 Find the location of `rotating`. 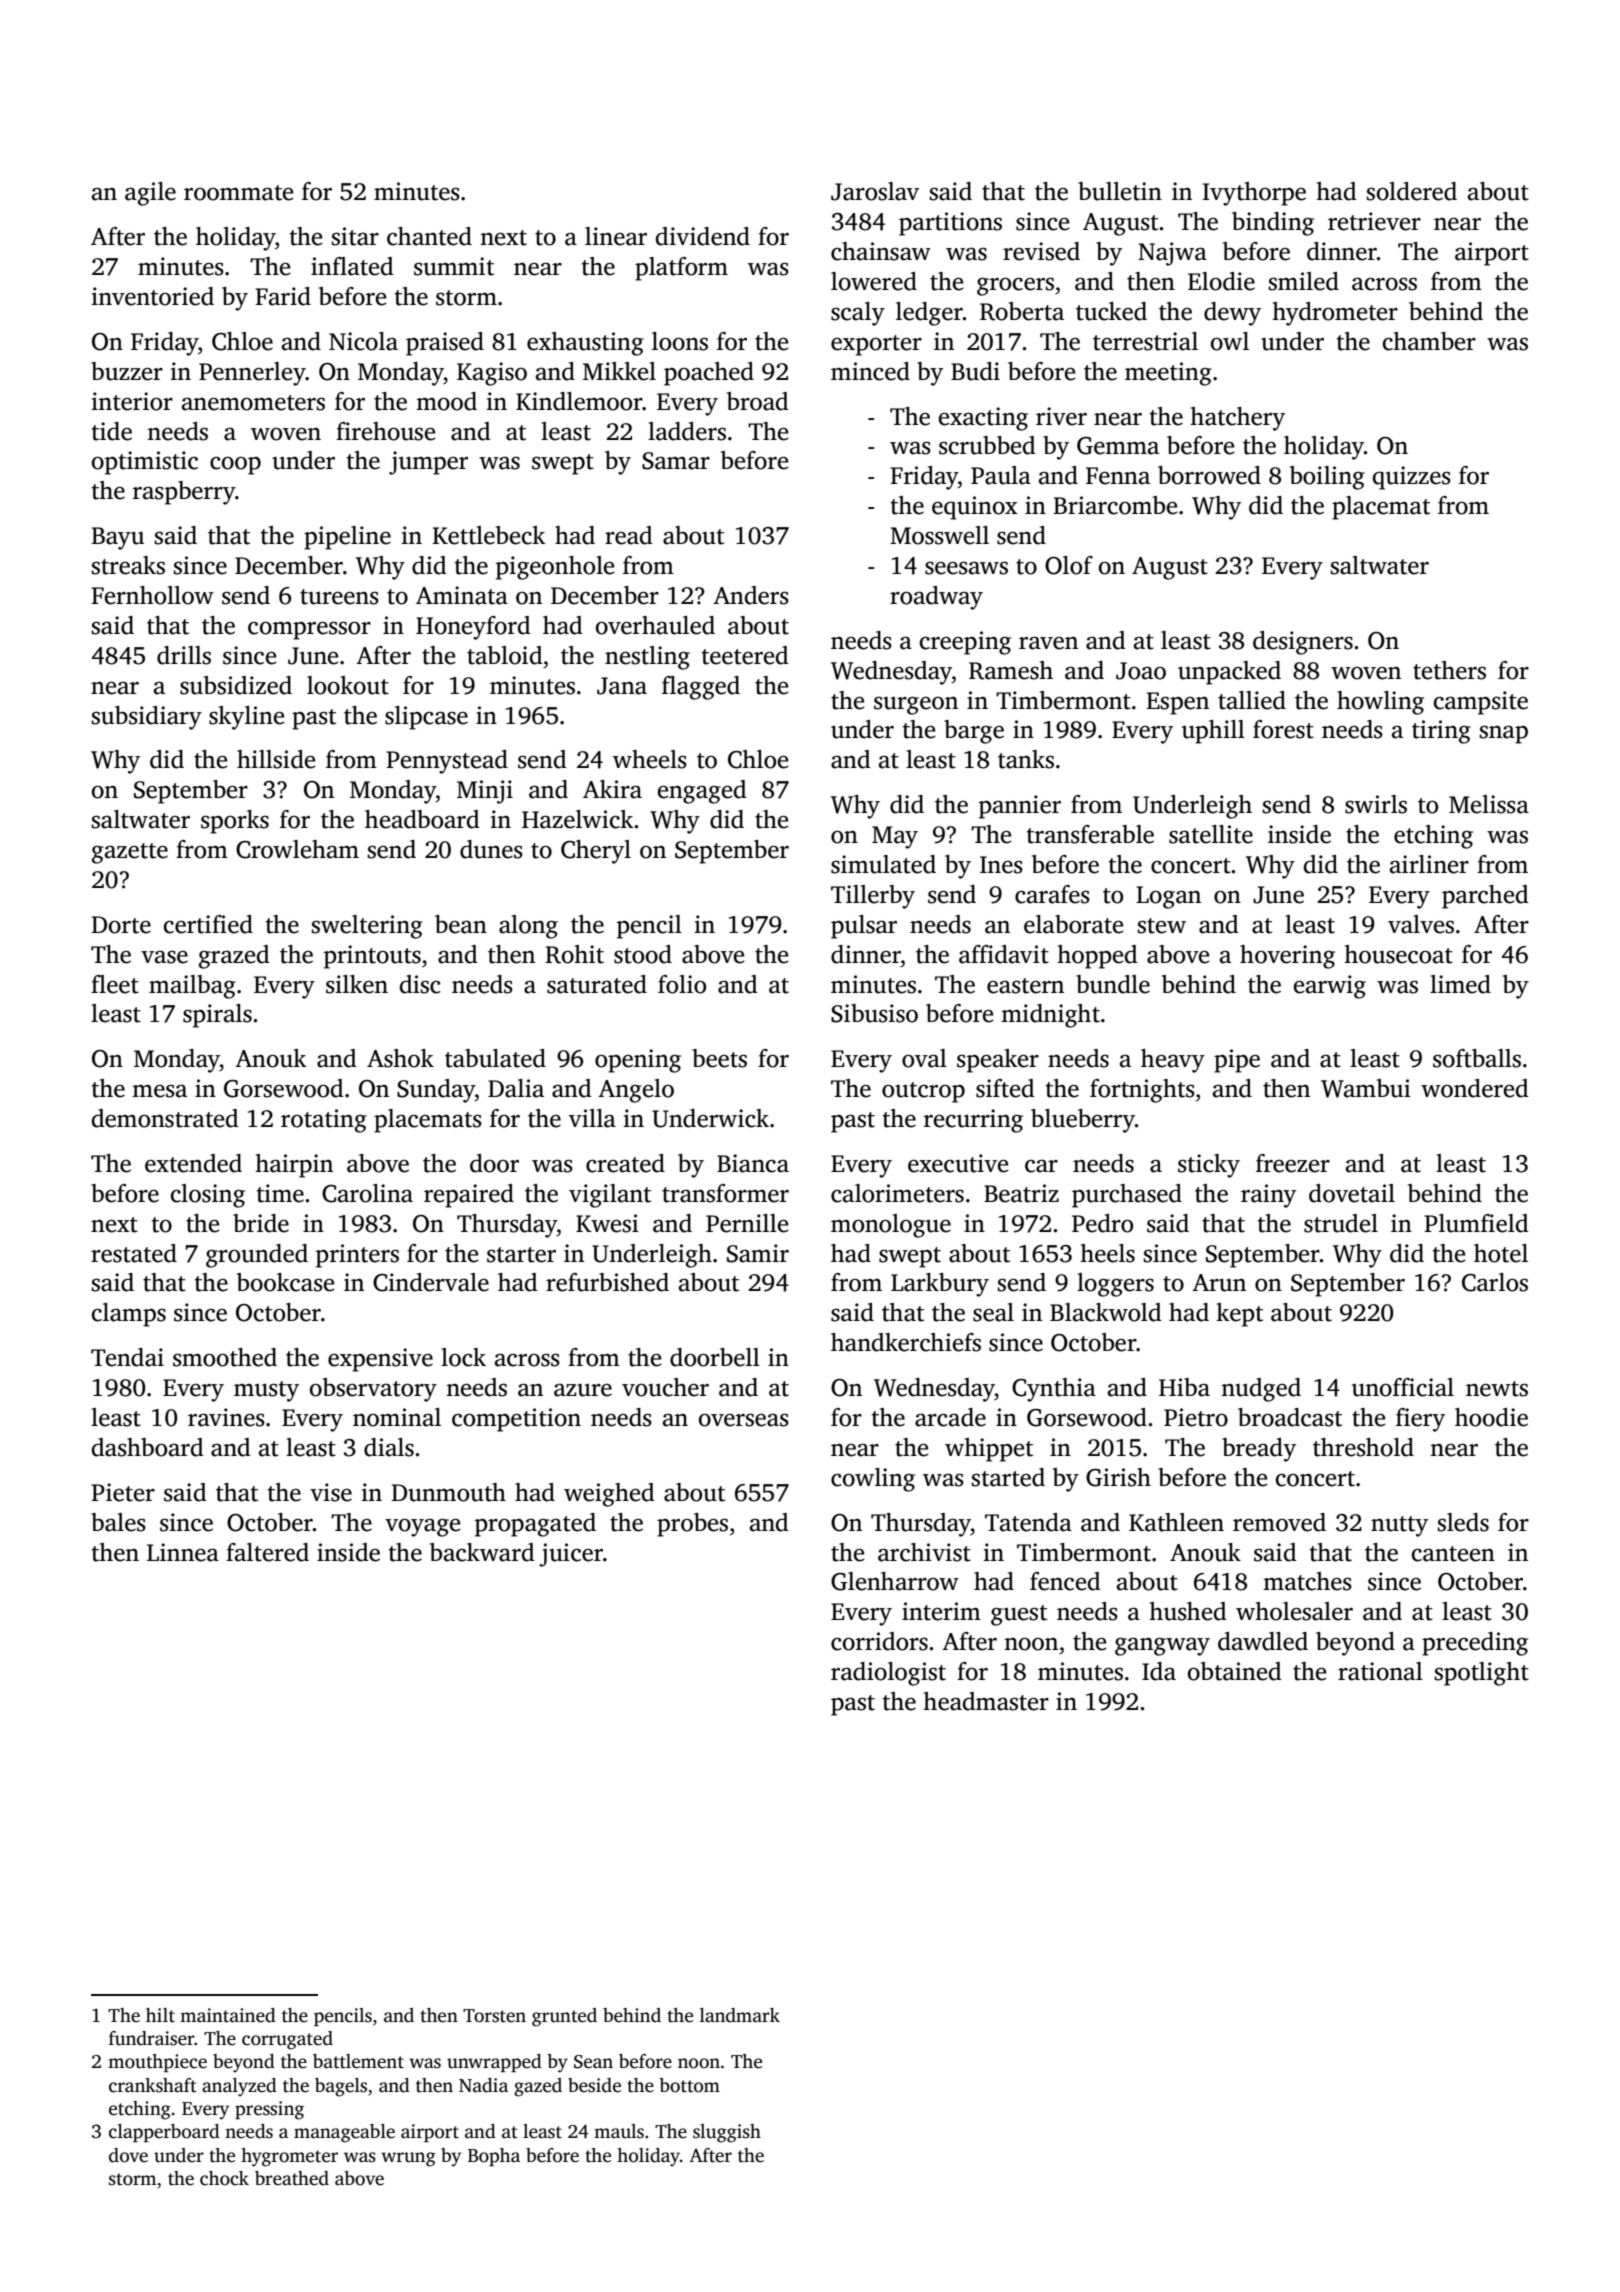

rotating is located at coordinates (324, 1121).
